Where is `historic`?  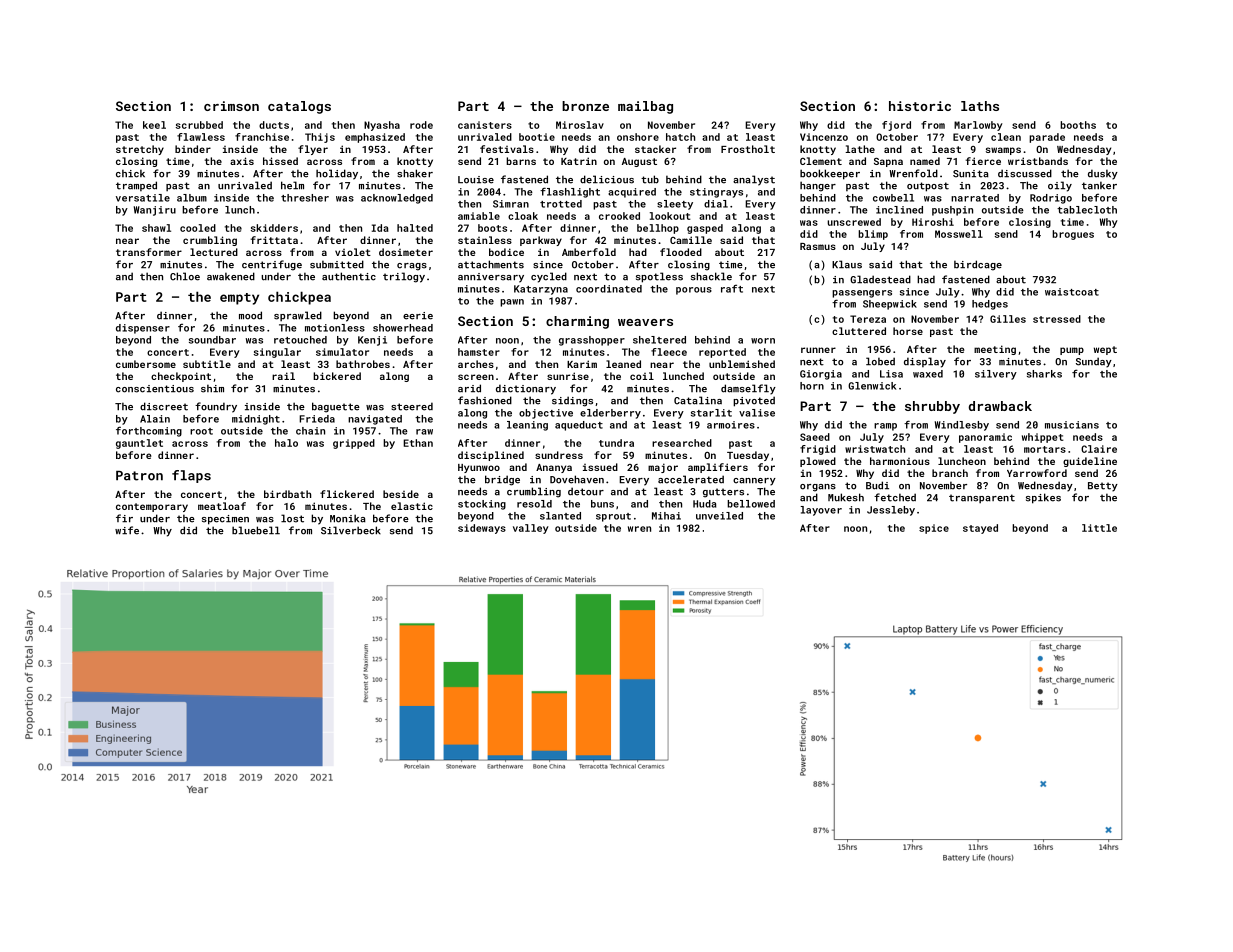 historic is located at coordinates (920, 106).
